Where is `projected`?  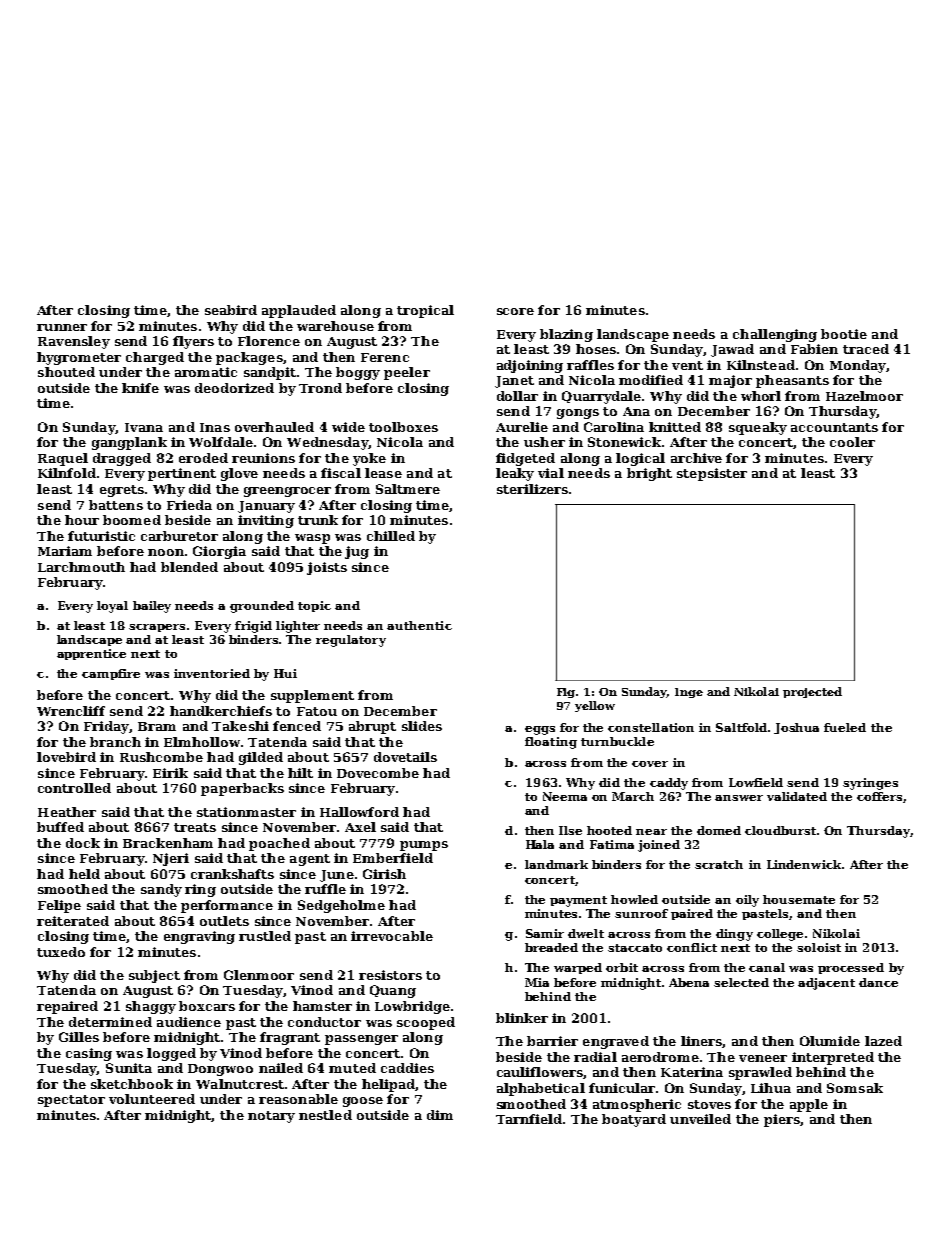
projected is located at coordinates (812, 692).
